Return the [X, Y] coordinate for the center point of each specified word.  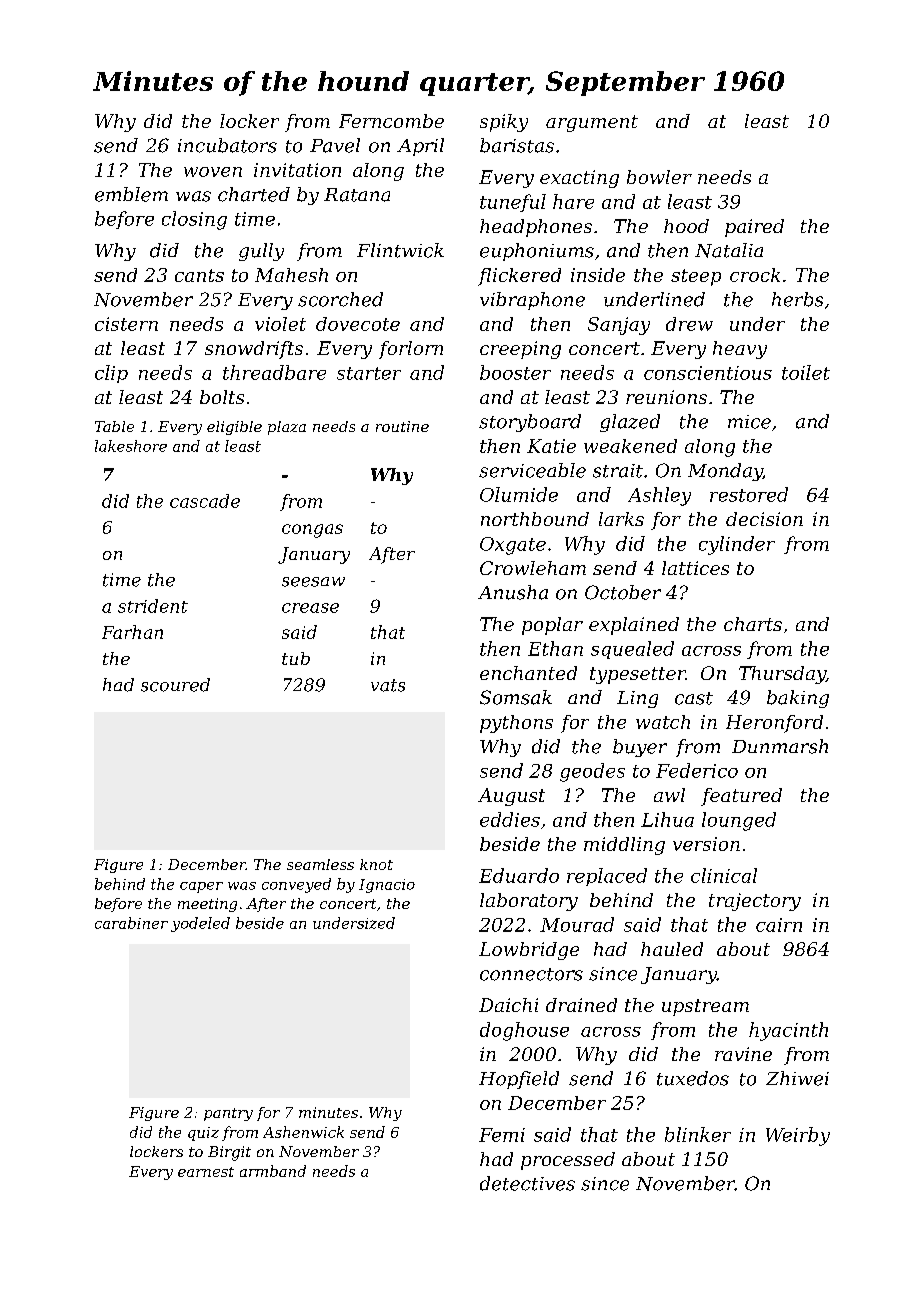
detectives [527, 1183]
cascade [205, 501]
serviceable [532, 470]
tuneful [513, 203]
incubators [227, 145]
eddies [510, 819]
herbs [797, 299]
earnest [206, 1172]
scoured [175, 685]
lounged [739, 821]
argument [592, 123]
